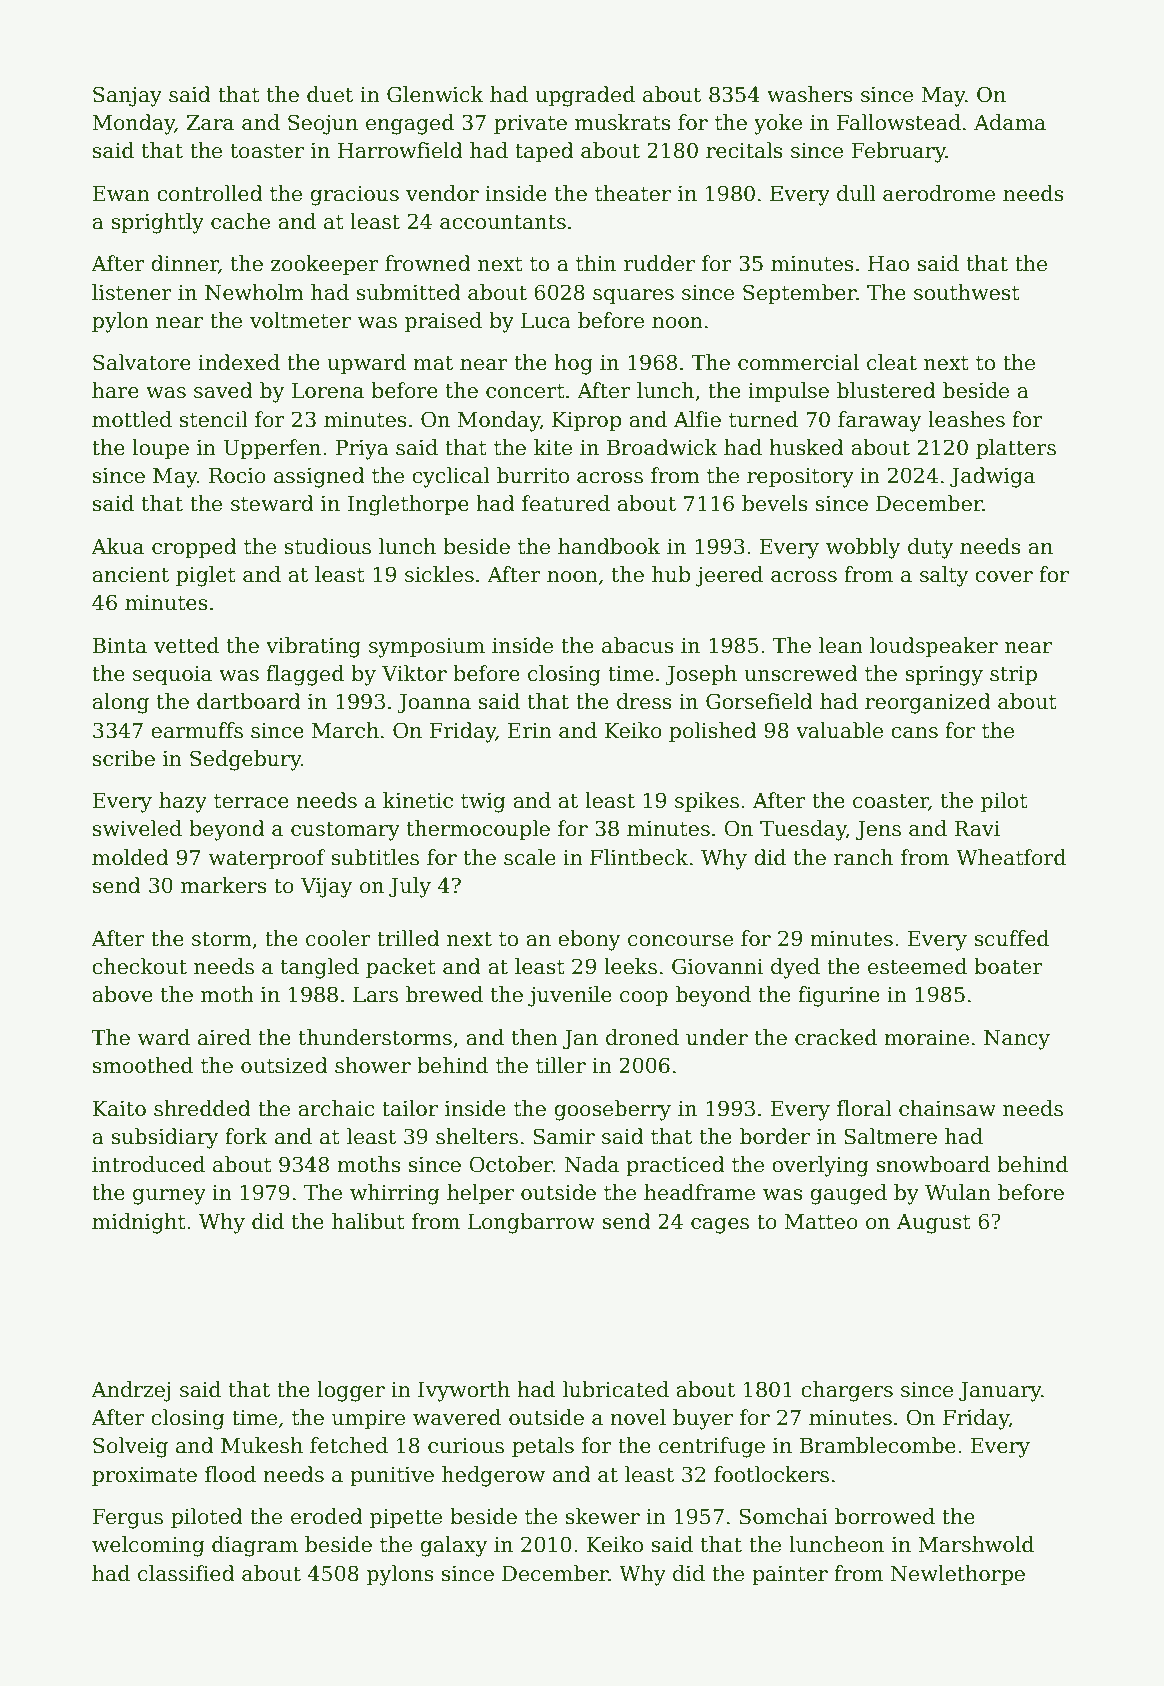  What do you see at coordinates (157, 223) in the document?
I see `sprightly` at bounding box center [157, 223].
